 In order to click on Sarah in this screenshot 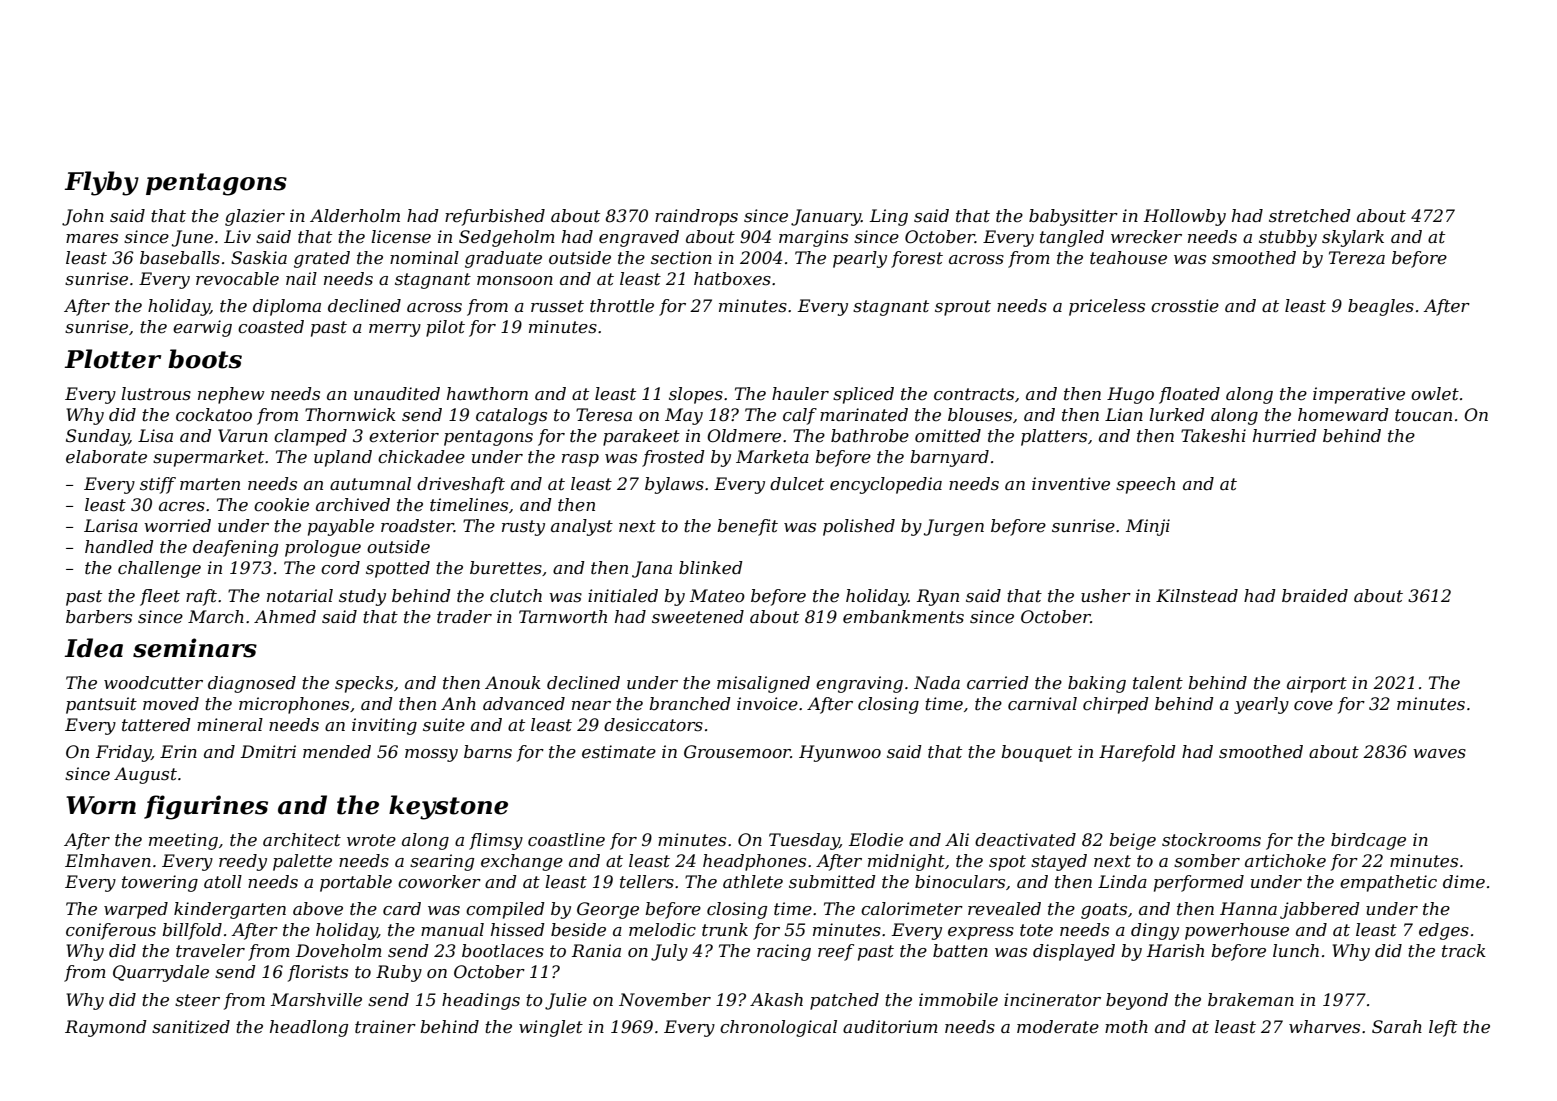, I will do `click(1397, 1027)`.
